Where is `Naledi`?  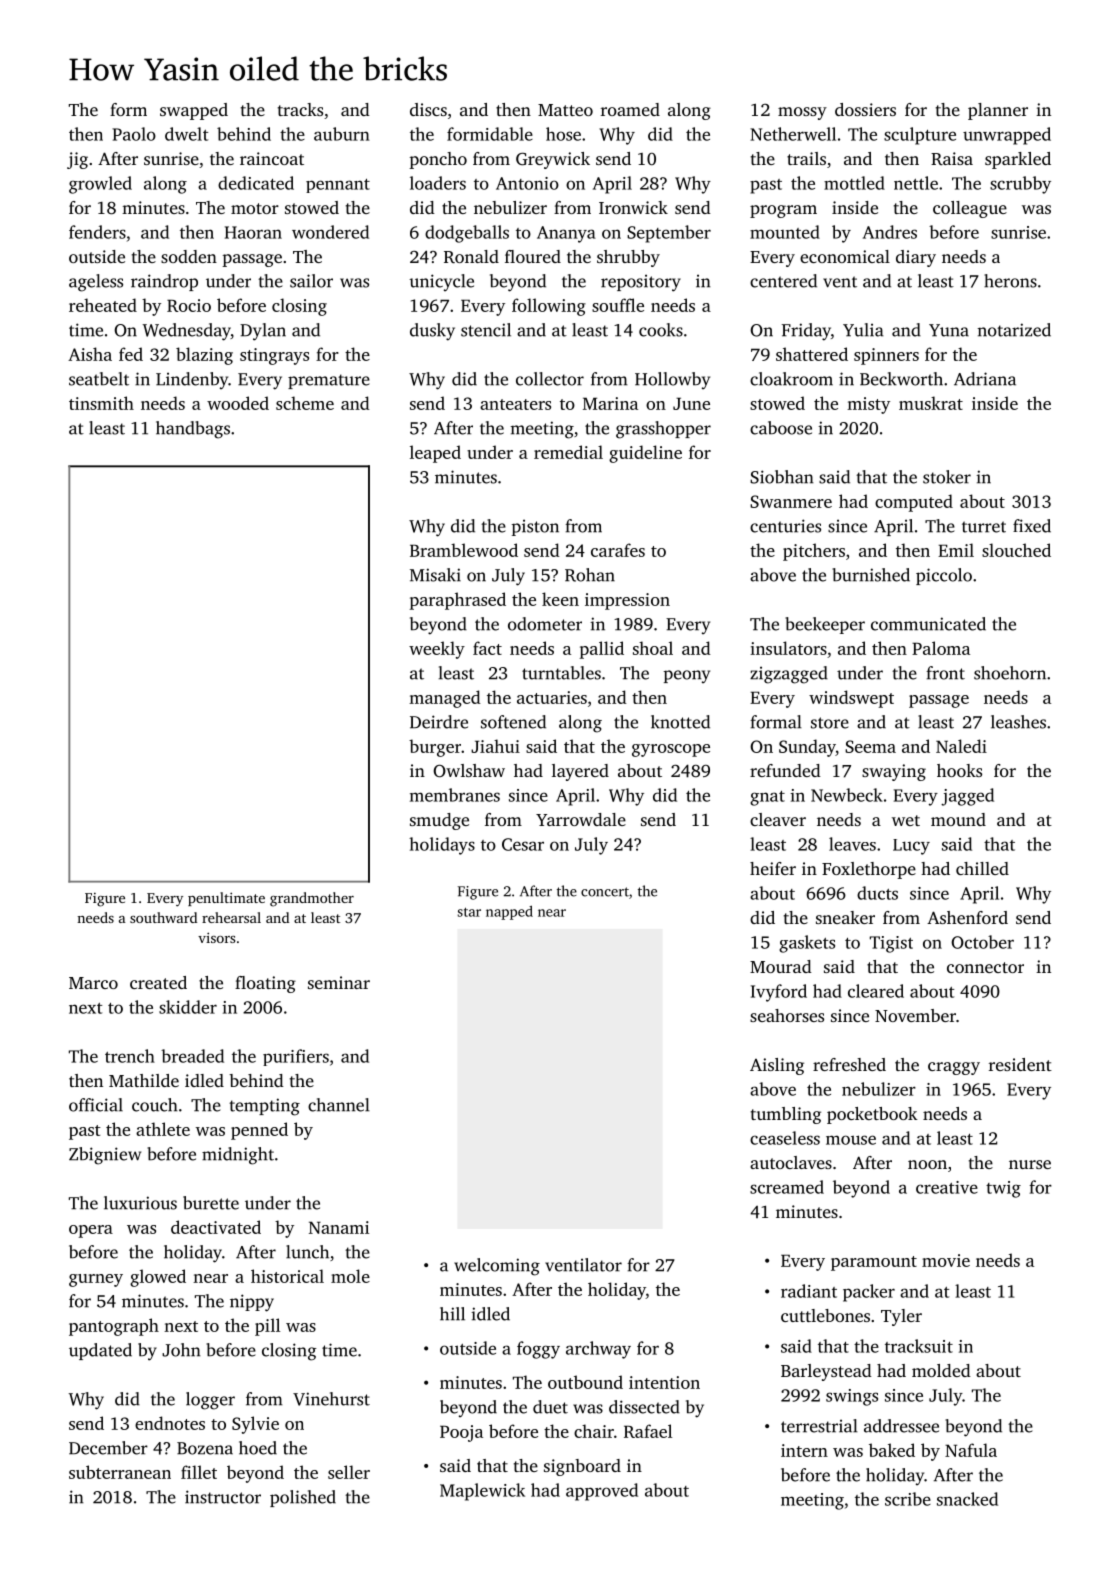
Naledi is located at coordinates (961, 746).
